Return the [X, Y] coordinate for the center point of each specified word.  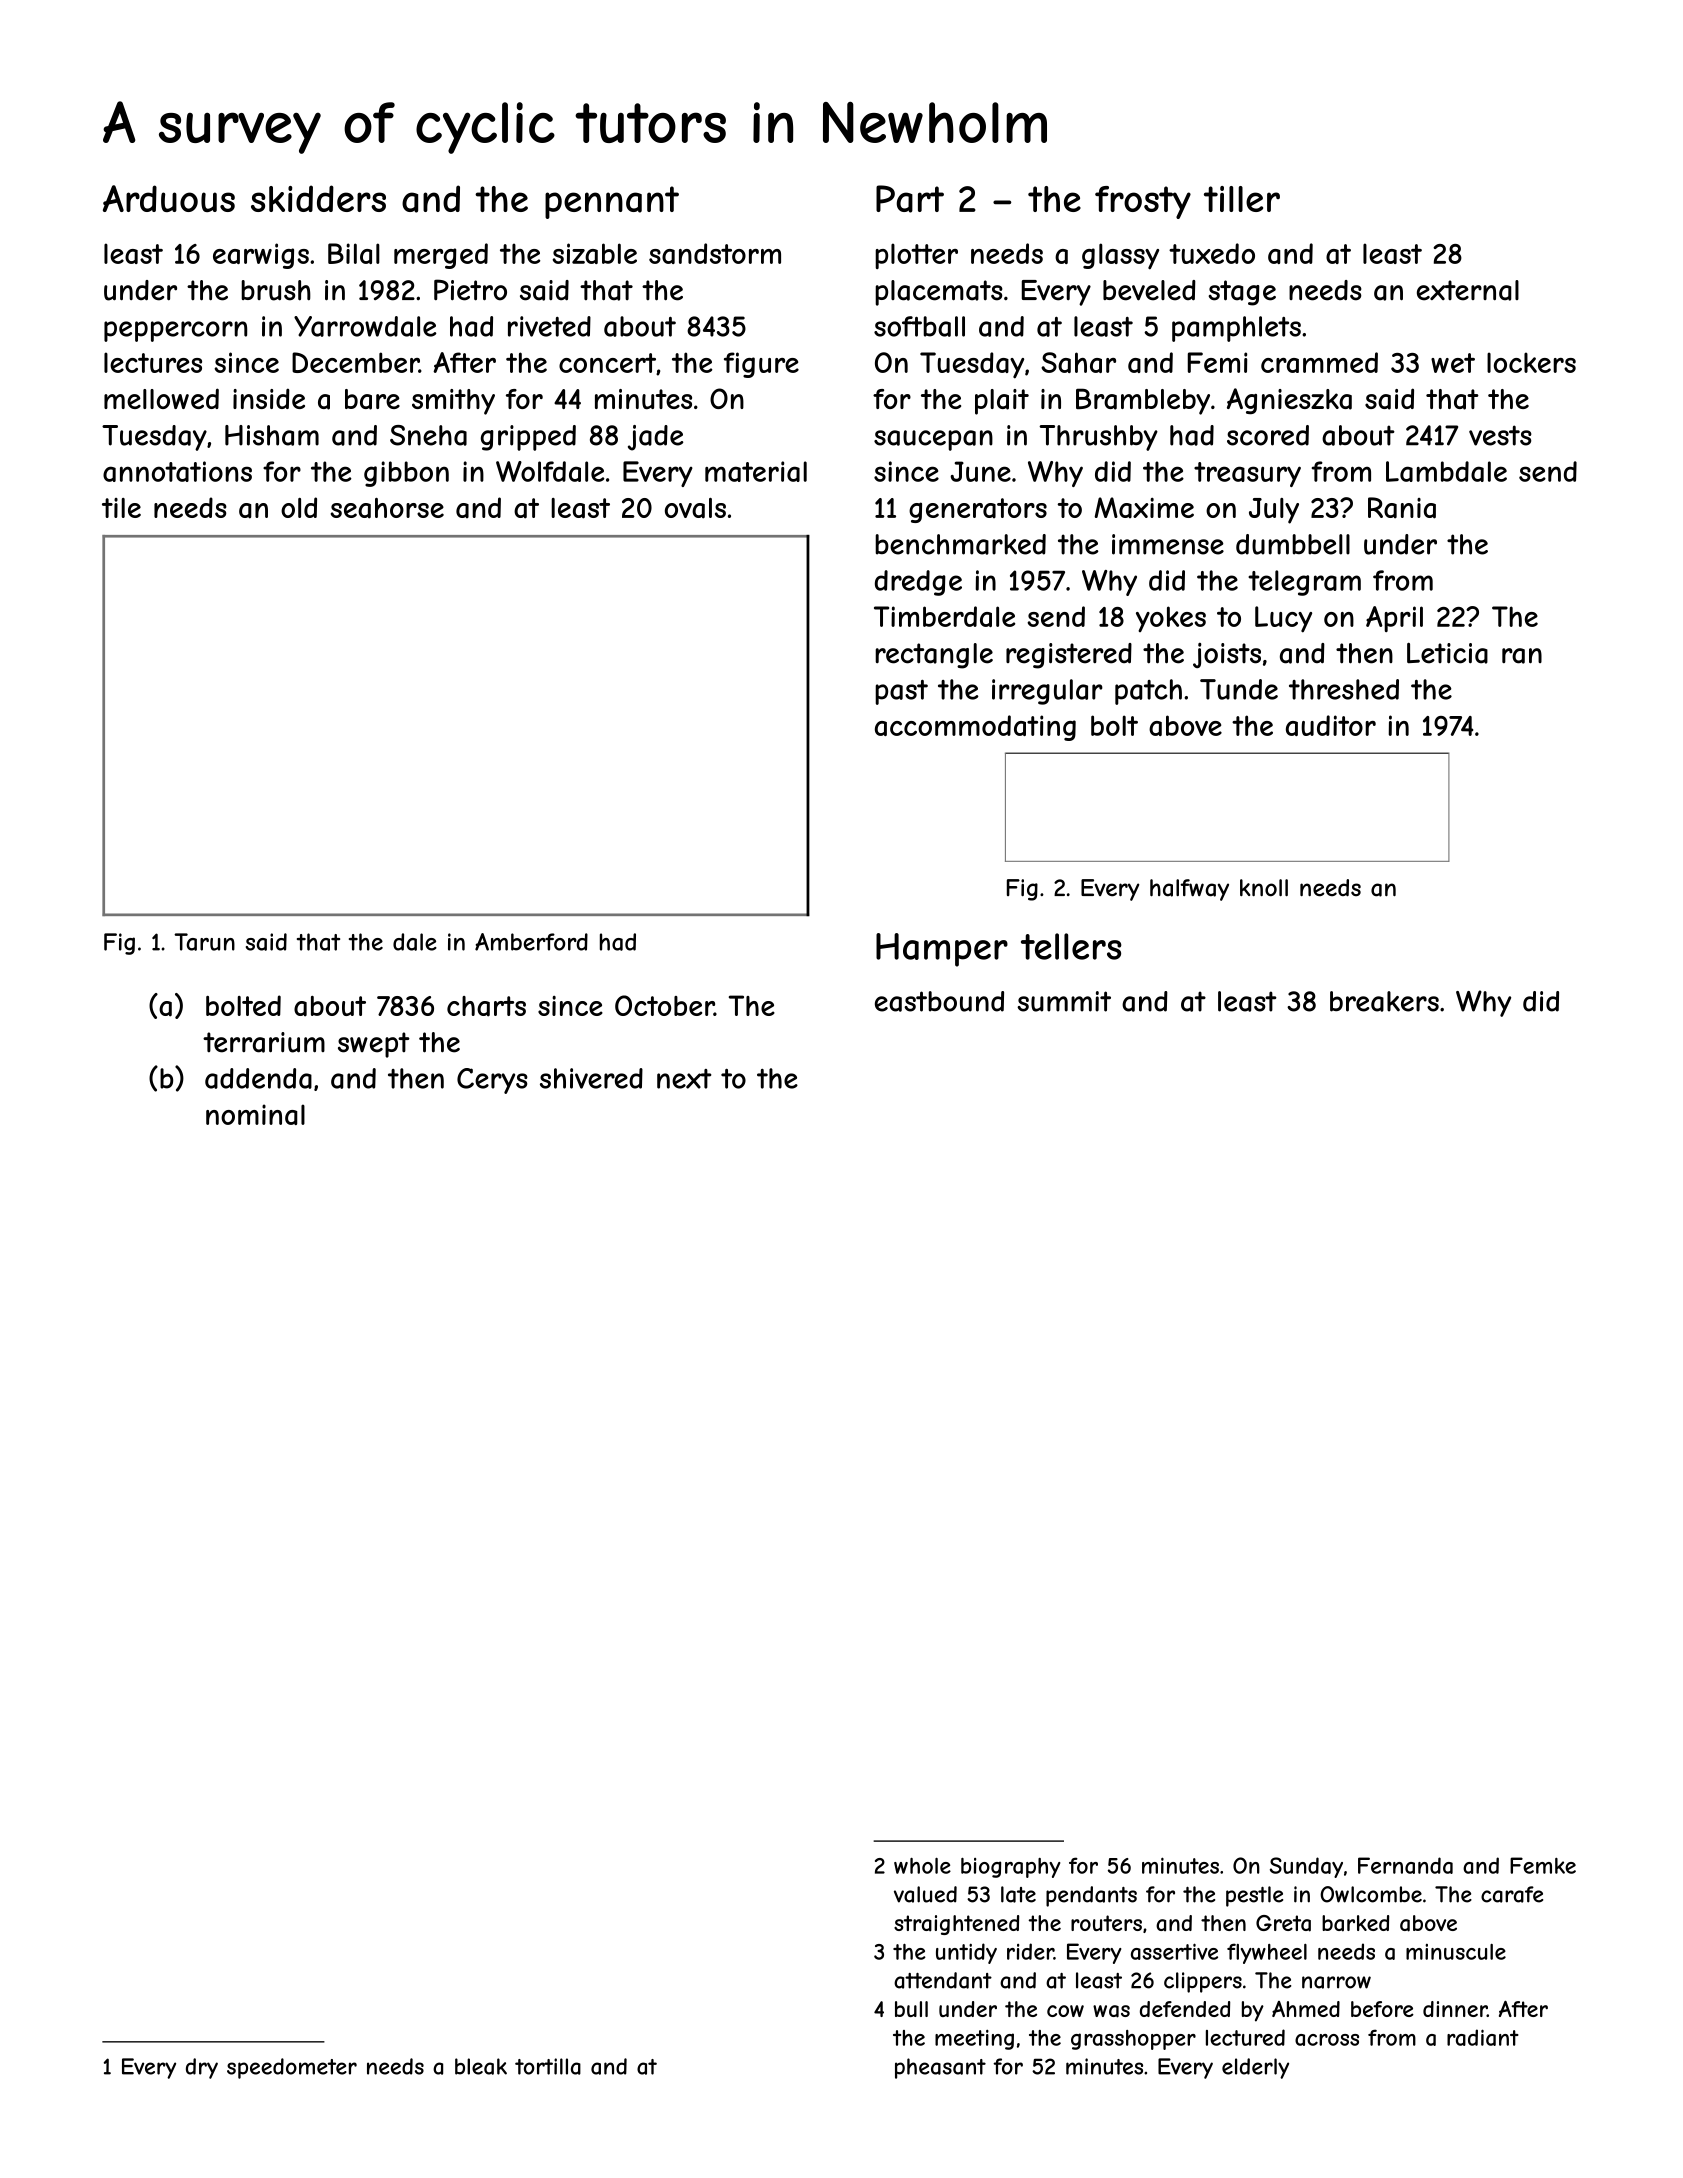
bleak [481, 2066]
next [684, 1079]
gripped [528, 438]
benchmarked [960, 544]
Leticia [1447, 653]
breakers [1384, 1001]
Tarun [204, 942]
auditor [1331, 725]
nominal [255, 1114]
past [901, 692]
